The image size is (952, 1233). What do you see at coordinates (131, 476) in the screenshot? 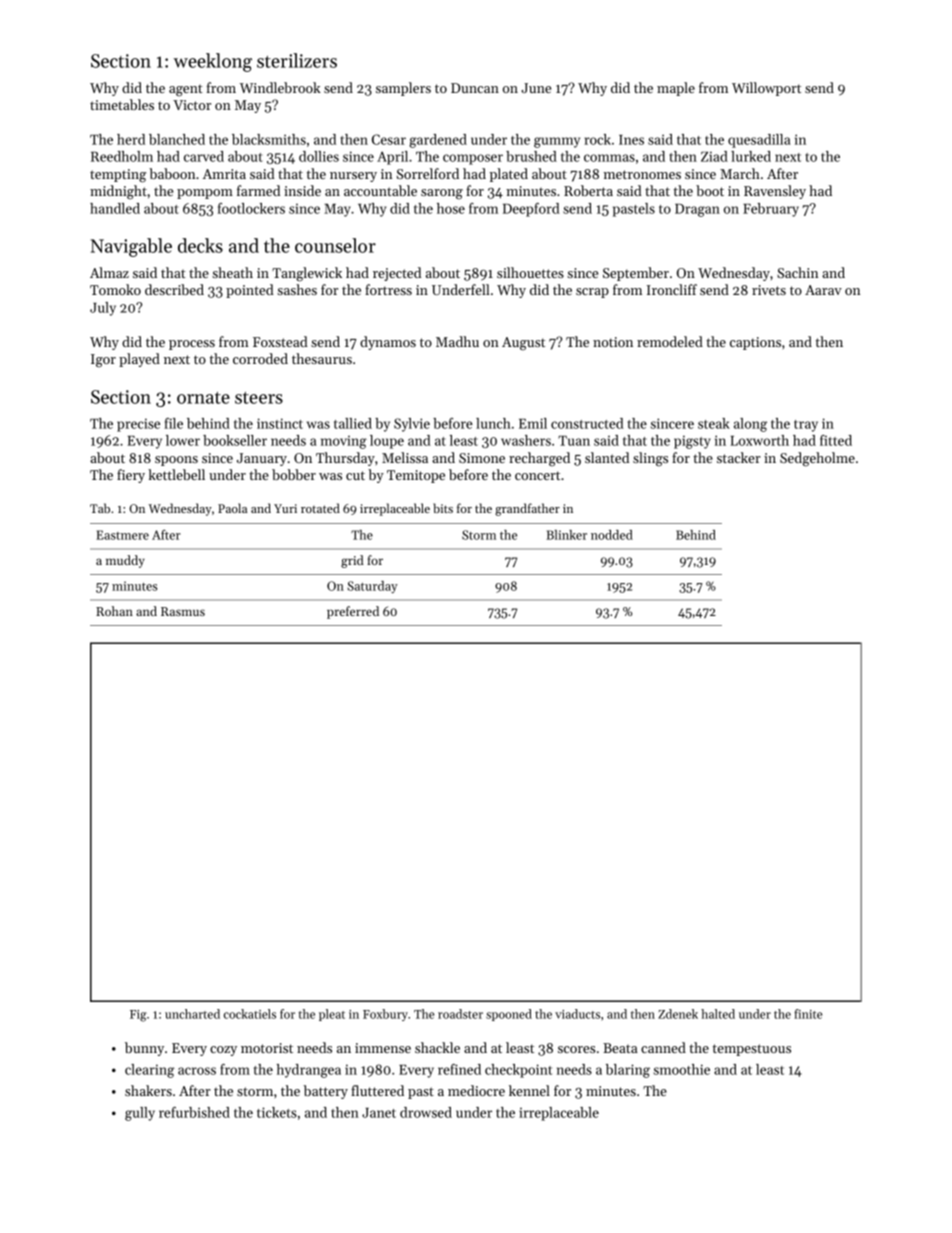
I see `fiery` at bounding box center [131, 476].
